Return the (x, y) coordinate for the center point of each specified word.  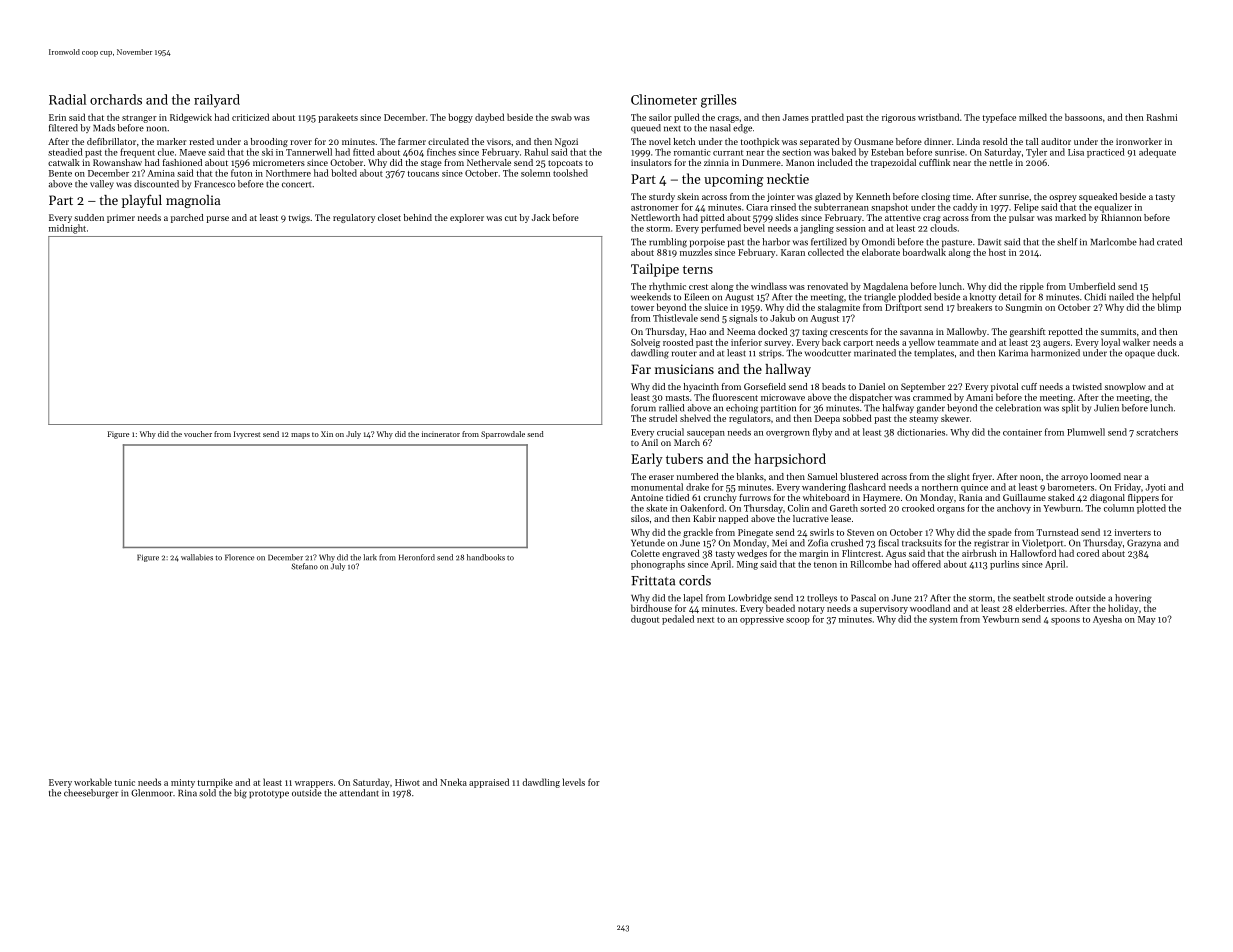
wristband (938, 117)
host (997, 252)
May (1146, 620)
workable (93, 782)
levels (574, 782)
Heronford (417, 557)
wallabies (197, 557)
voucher (198, 434)
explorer (467, 218)
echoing (742, 409)
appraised (489, 783)
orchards (116, 99)
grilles (719, 101)
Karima (1013, 353)
